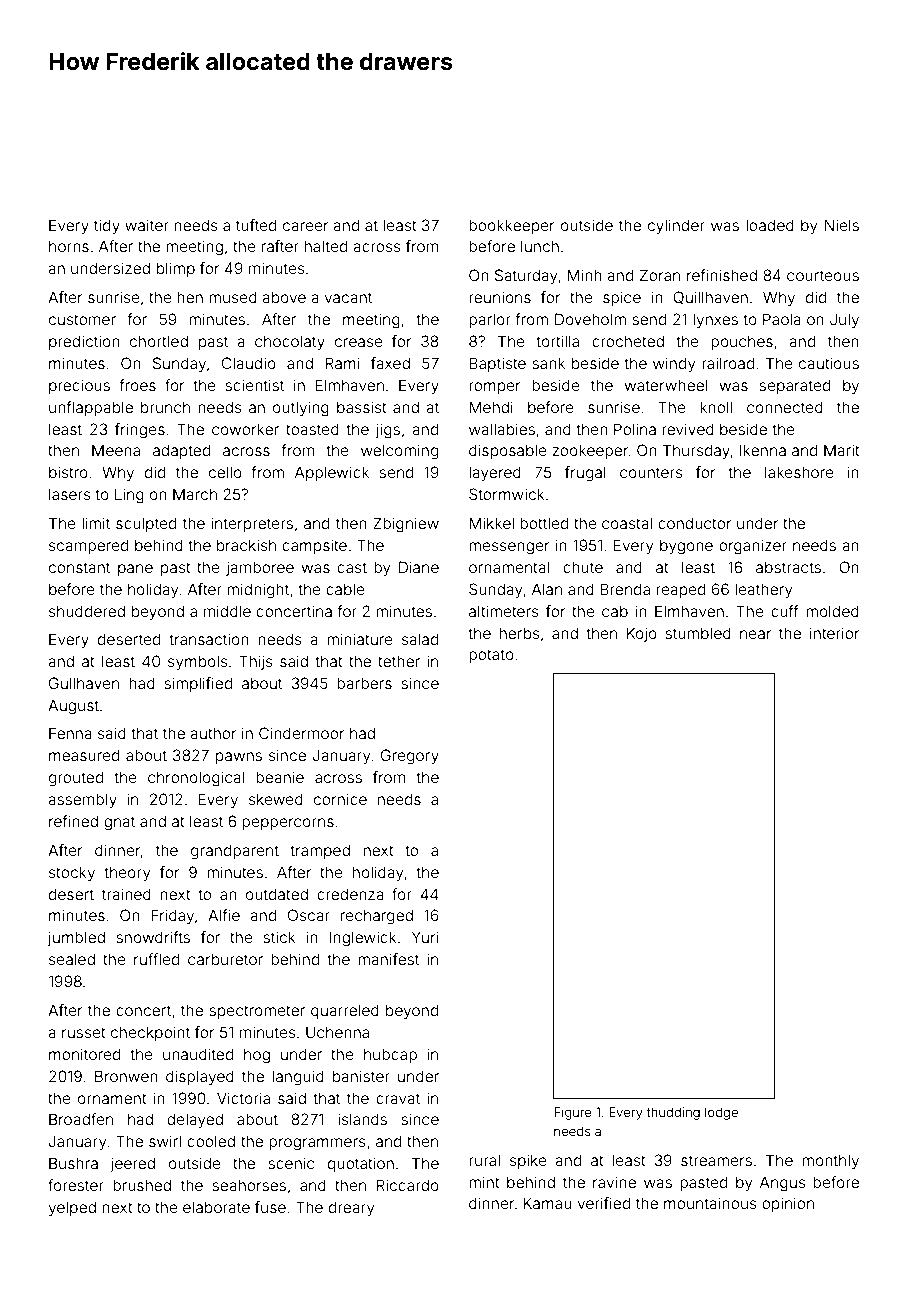 The height and width of the screenshot is (1316, 908). I want to click on bookkeeper, so click(511, 226).
